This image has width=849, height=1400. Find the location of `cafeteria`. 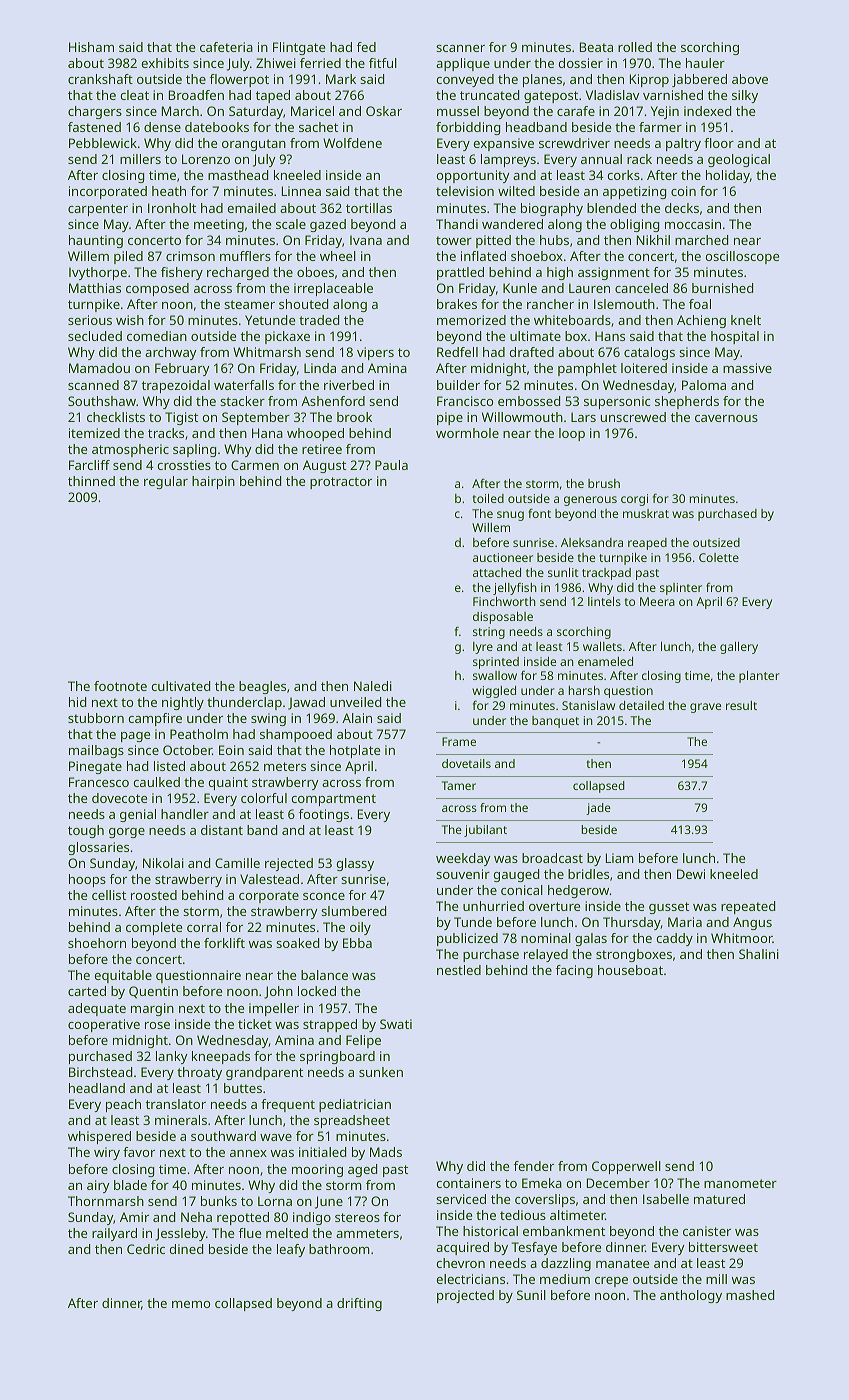

cafeteria is located at coordinates (226, 47).
